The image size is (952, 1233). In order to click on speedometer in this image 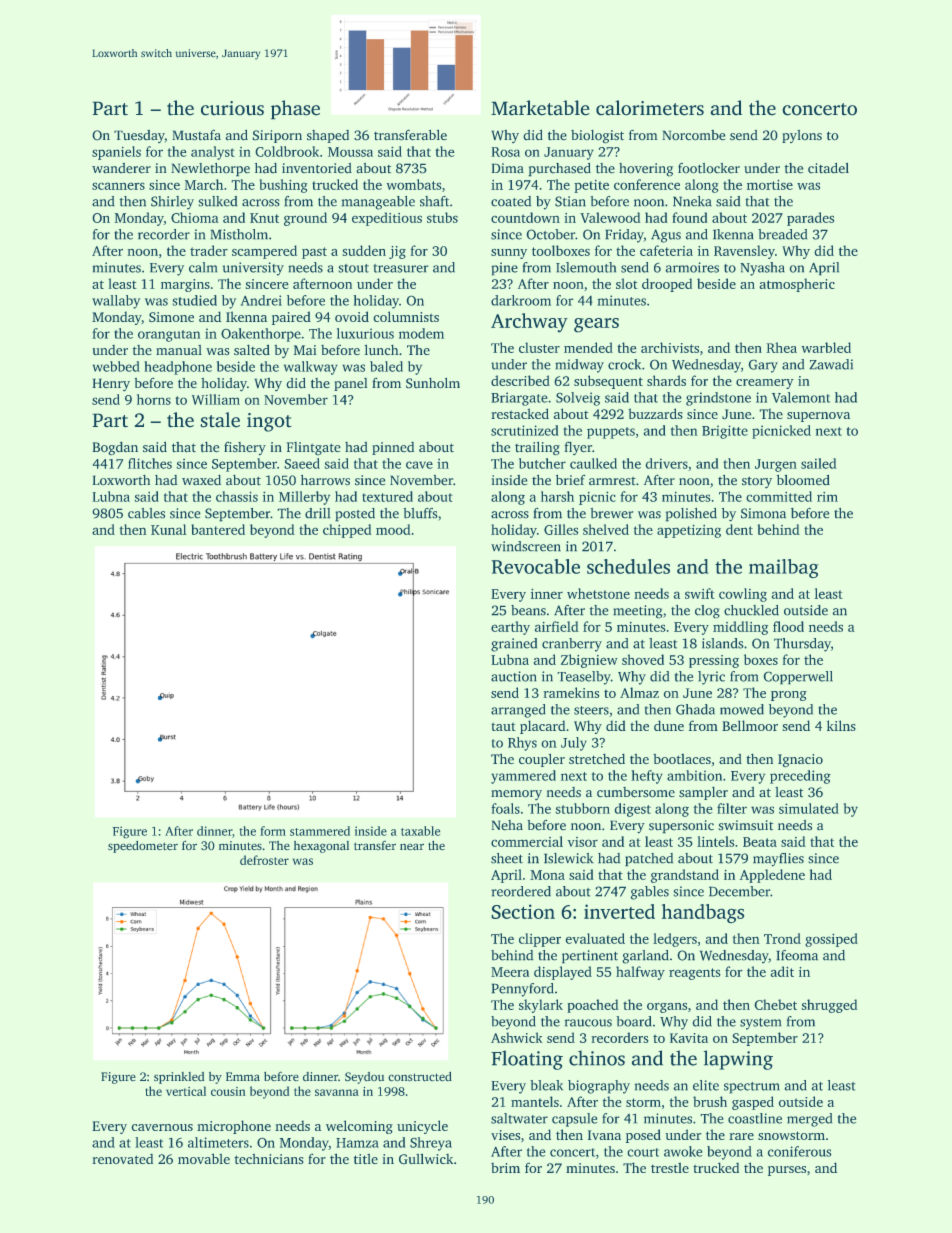, I will do `click(143, 846)`.
